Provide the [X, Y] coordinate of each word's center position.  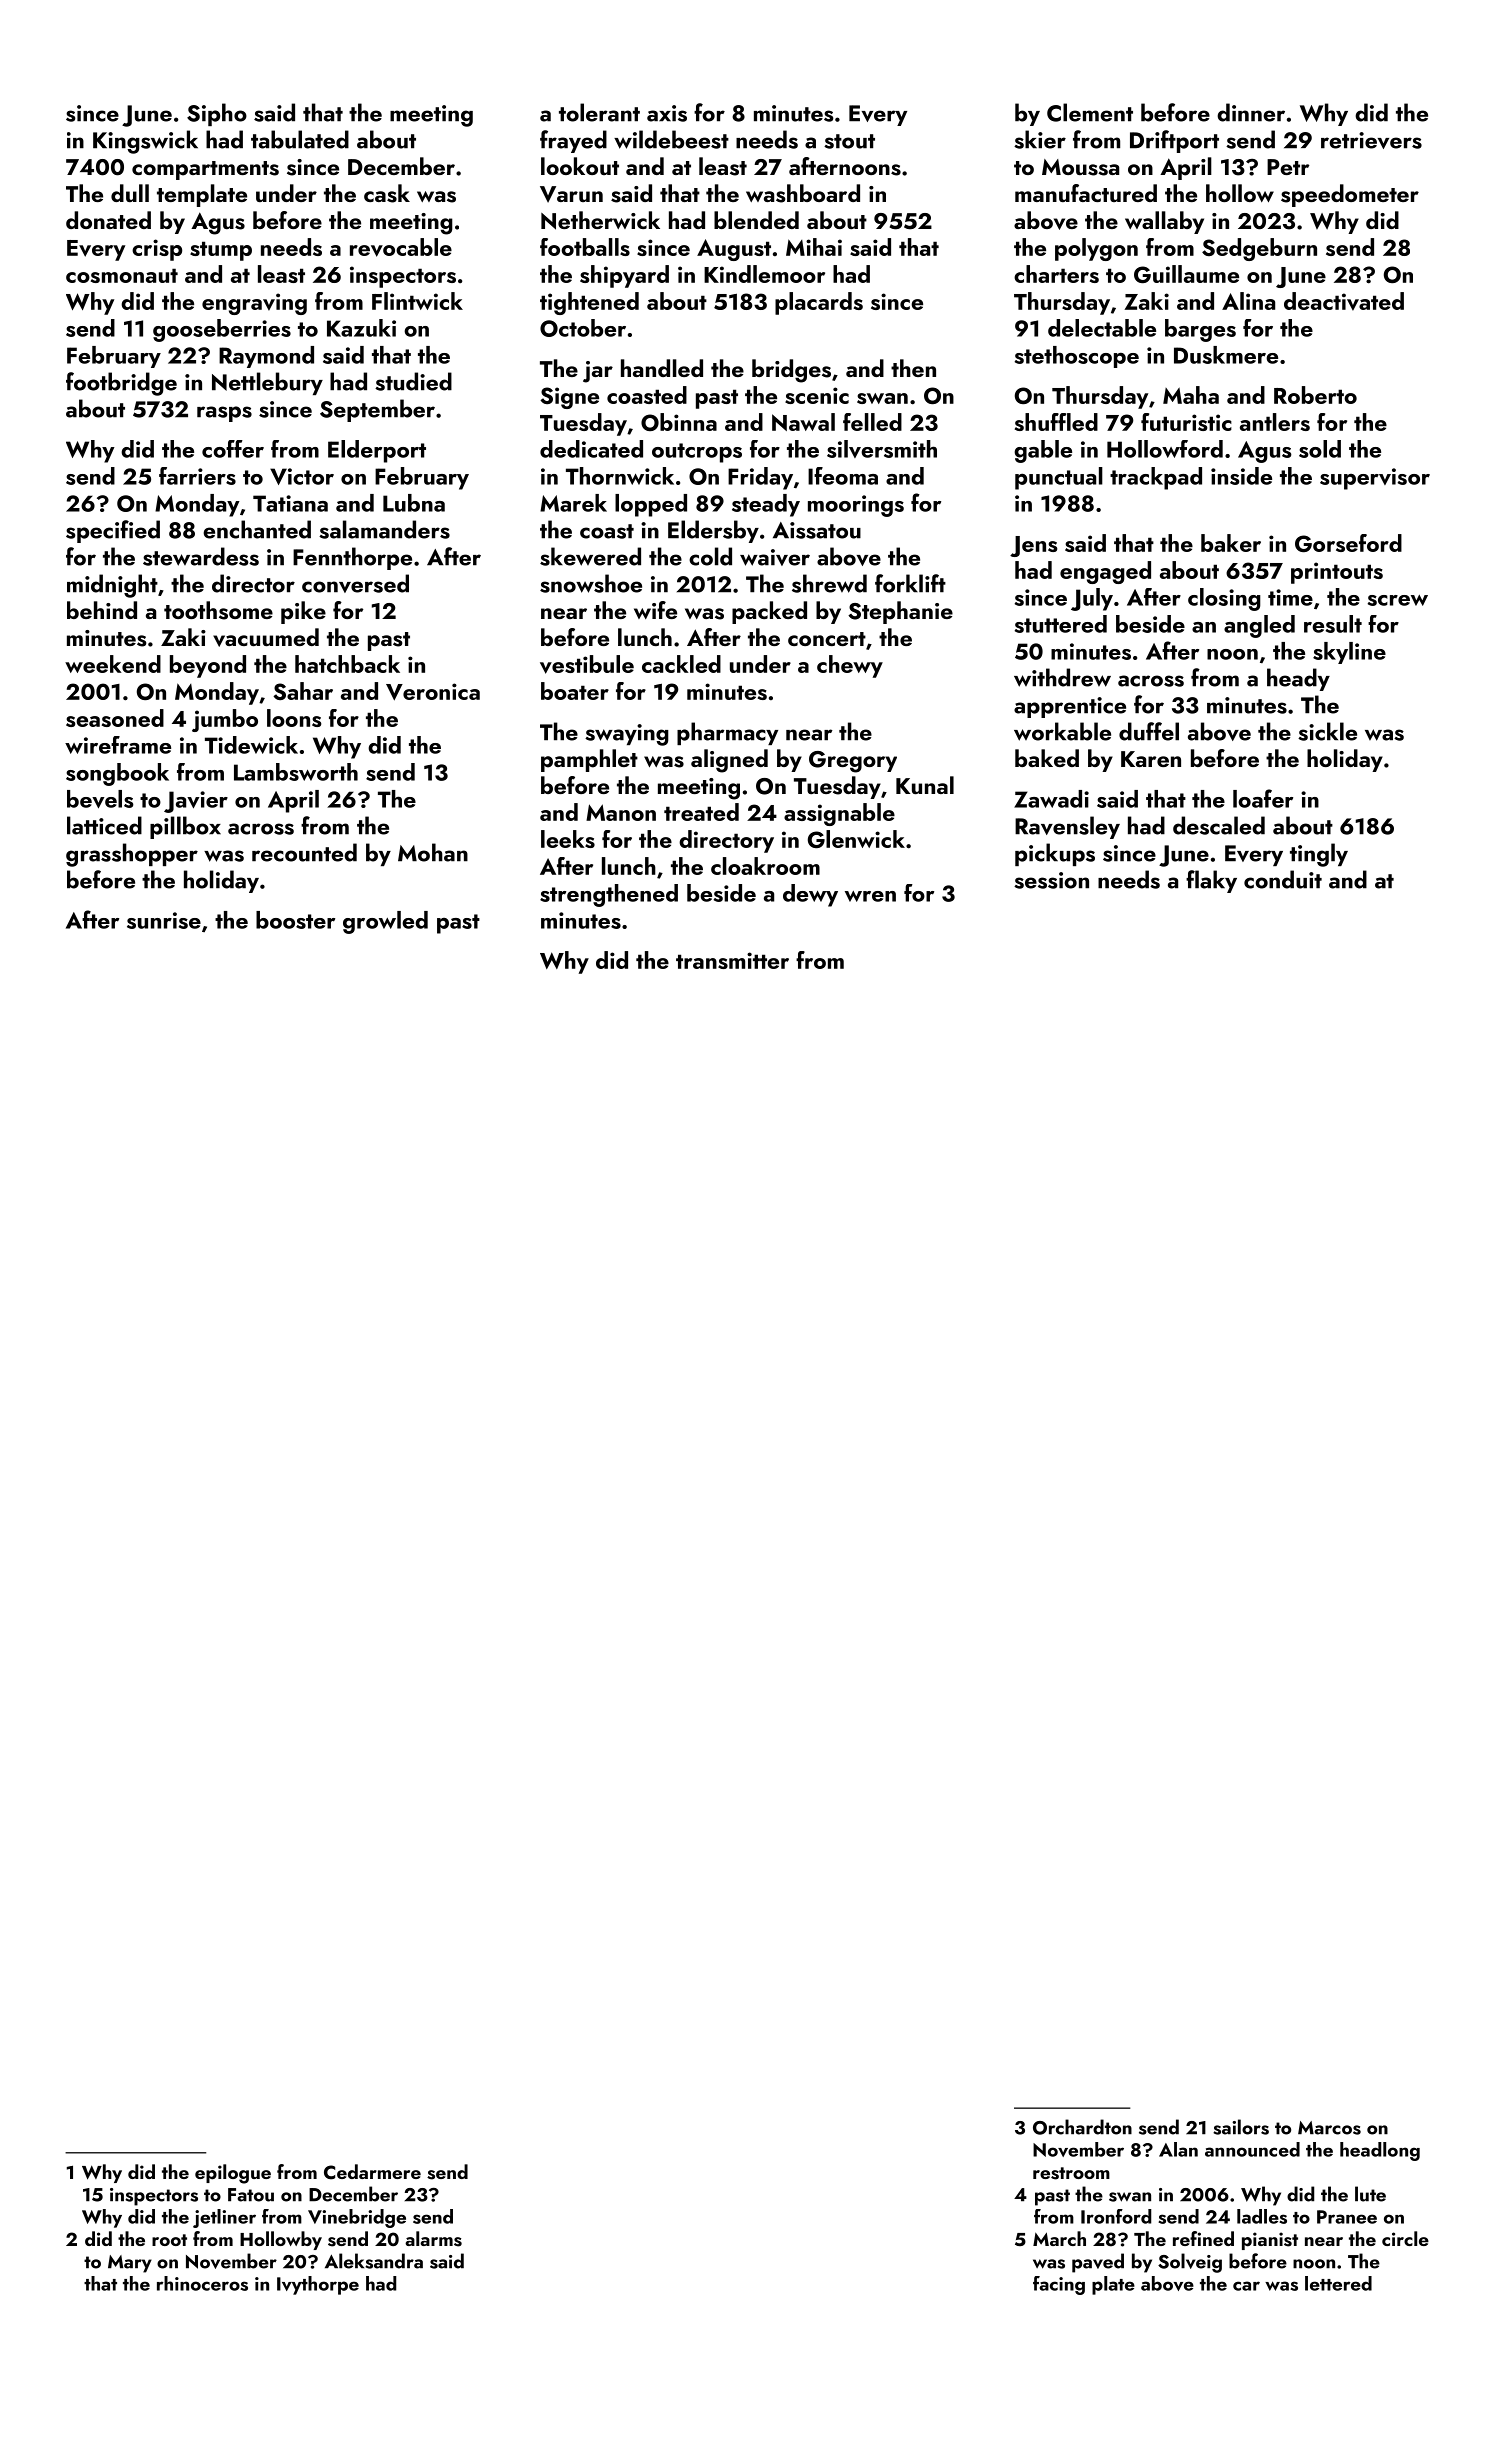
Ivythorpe [318, 2285]
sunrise [164, 920]
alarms [433, 2239]
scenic [817, 395]
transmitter [732, 960]
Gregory [853, 762]
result [1333, 624]
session [1051, 880]
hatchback [347, 664]
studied [413, 381]
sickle [1327, 731]
